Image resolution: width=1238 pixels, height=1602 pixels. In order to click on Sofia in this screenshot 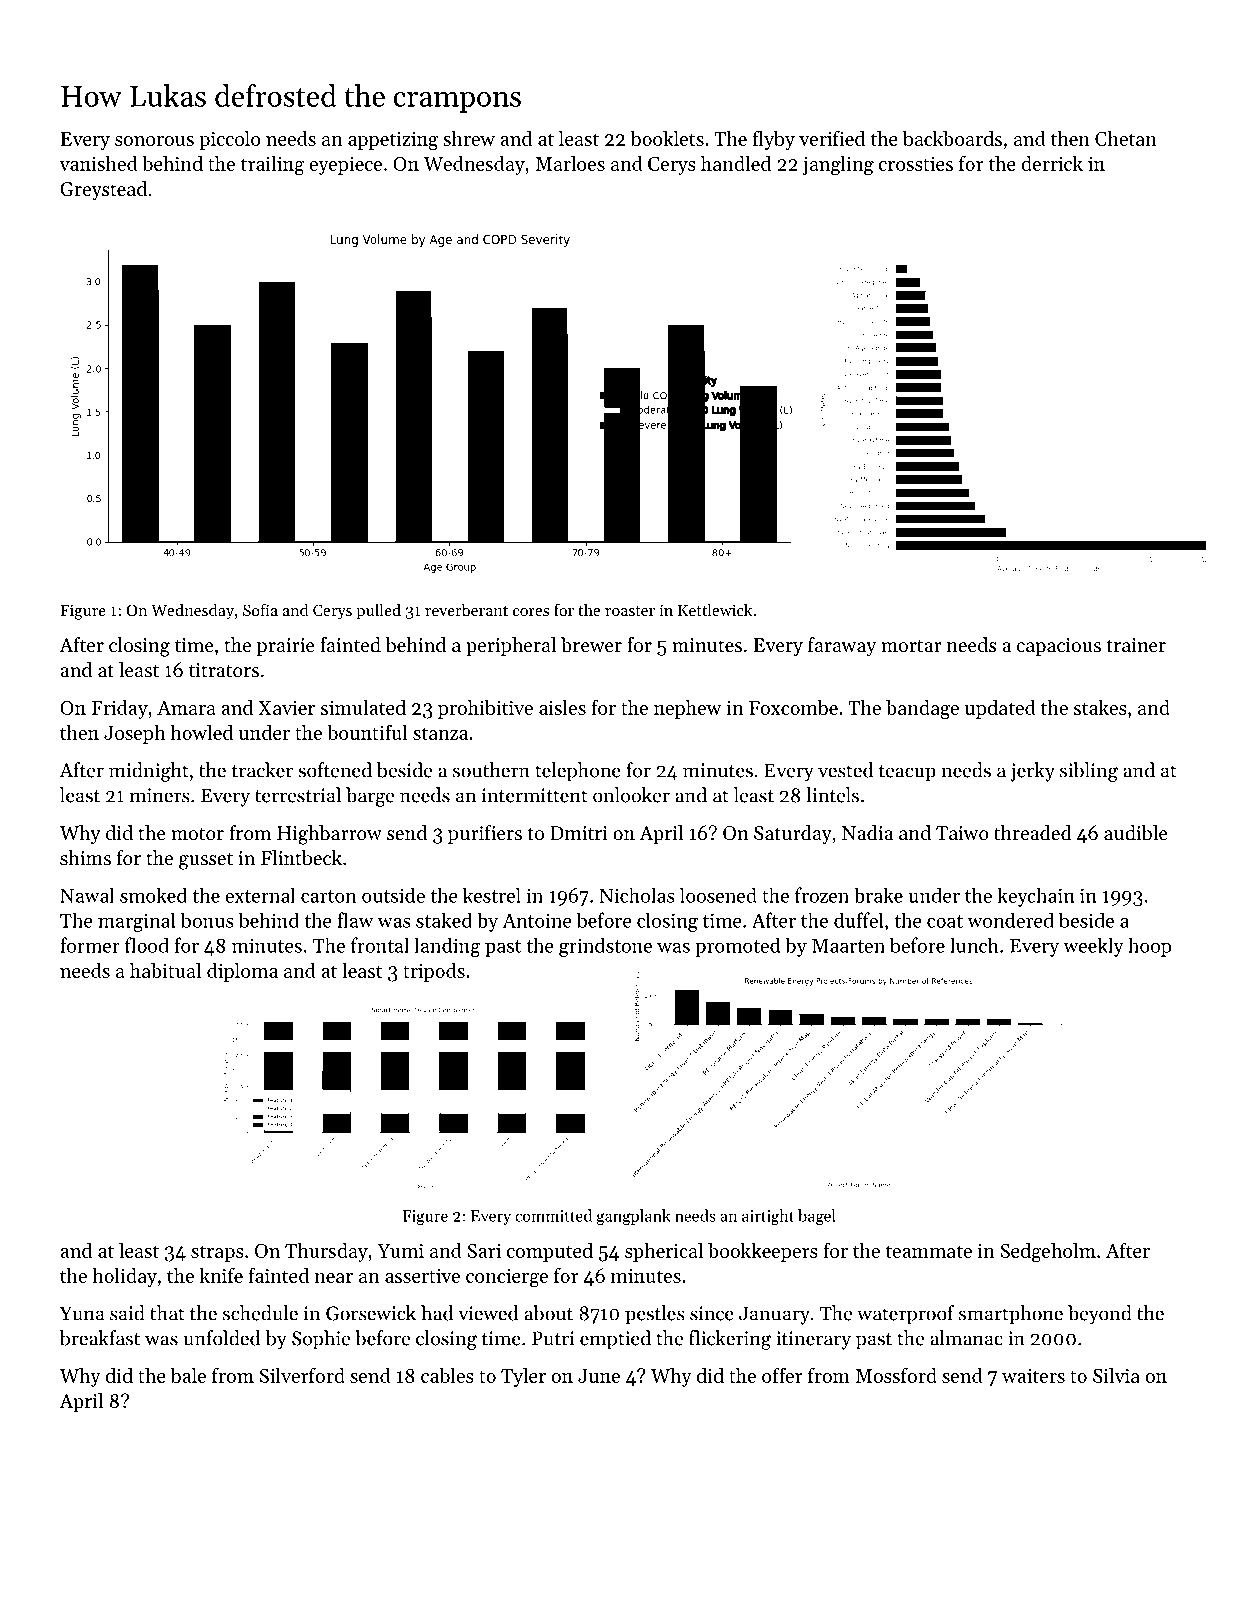, I will do `click(260, 609)`.
